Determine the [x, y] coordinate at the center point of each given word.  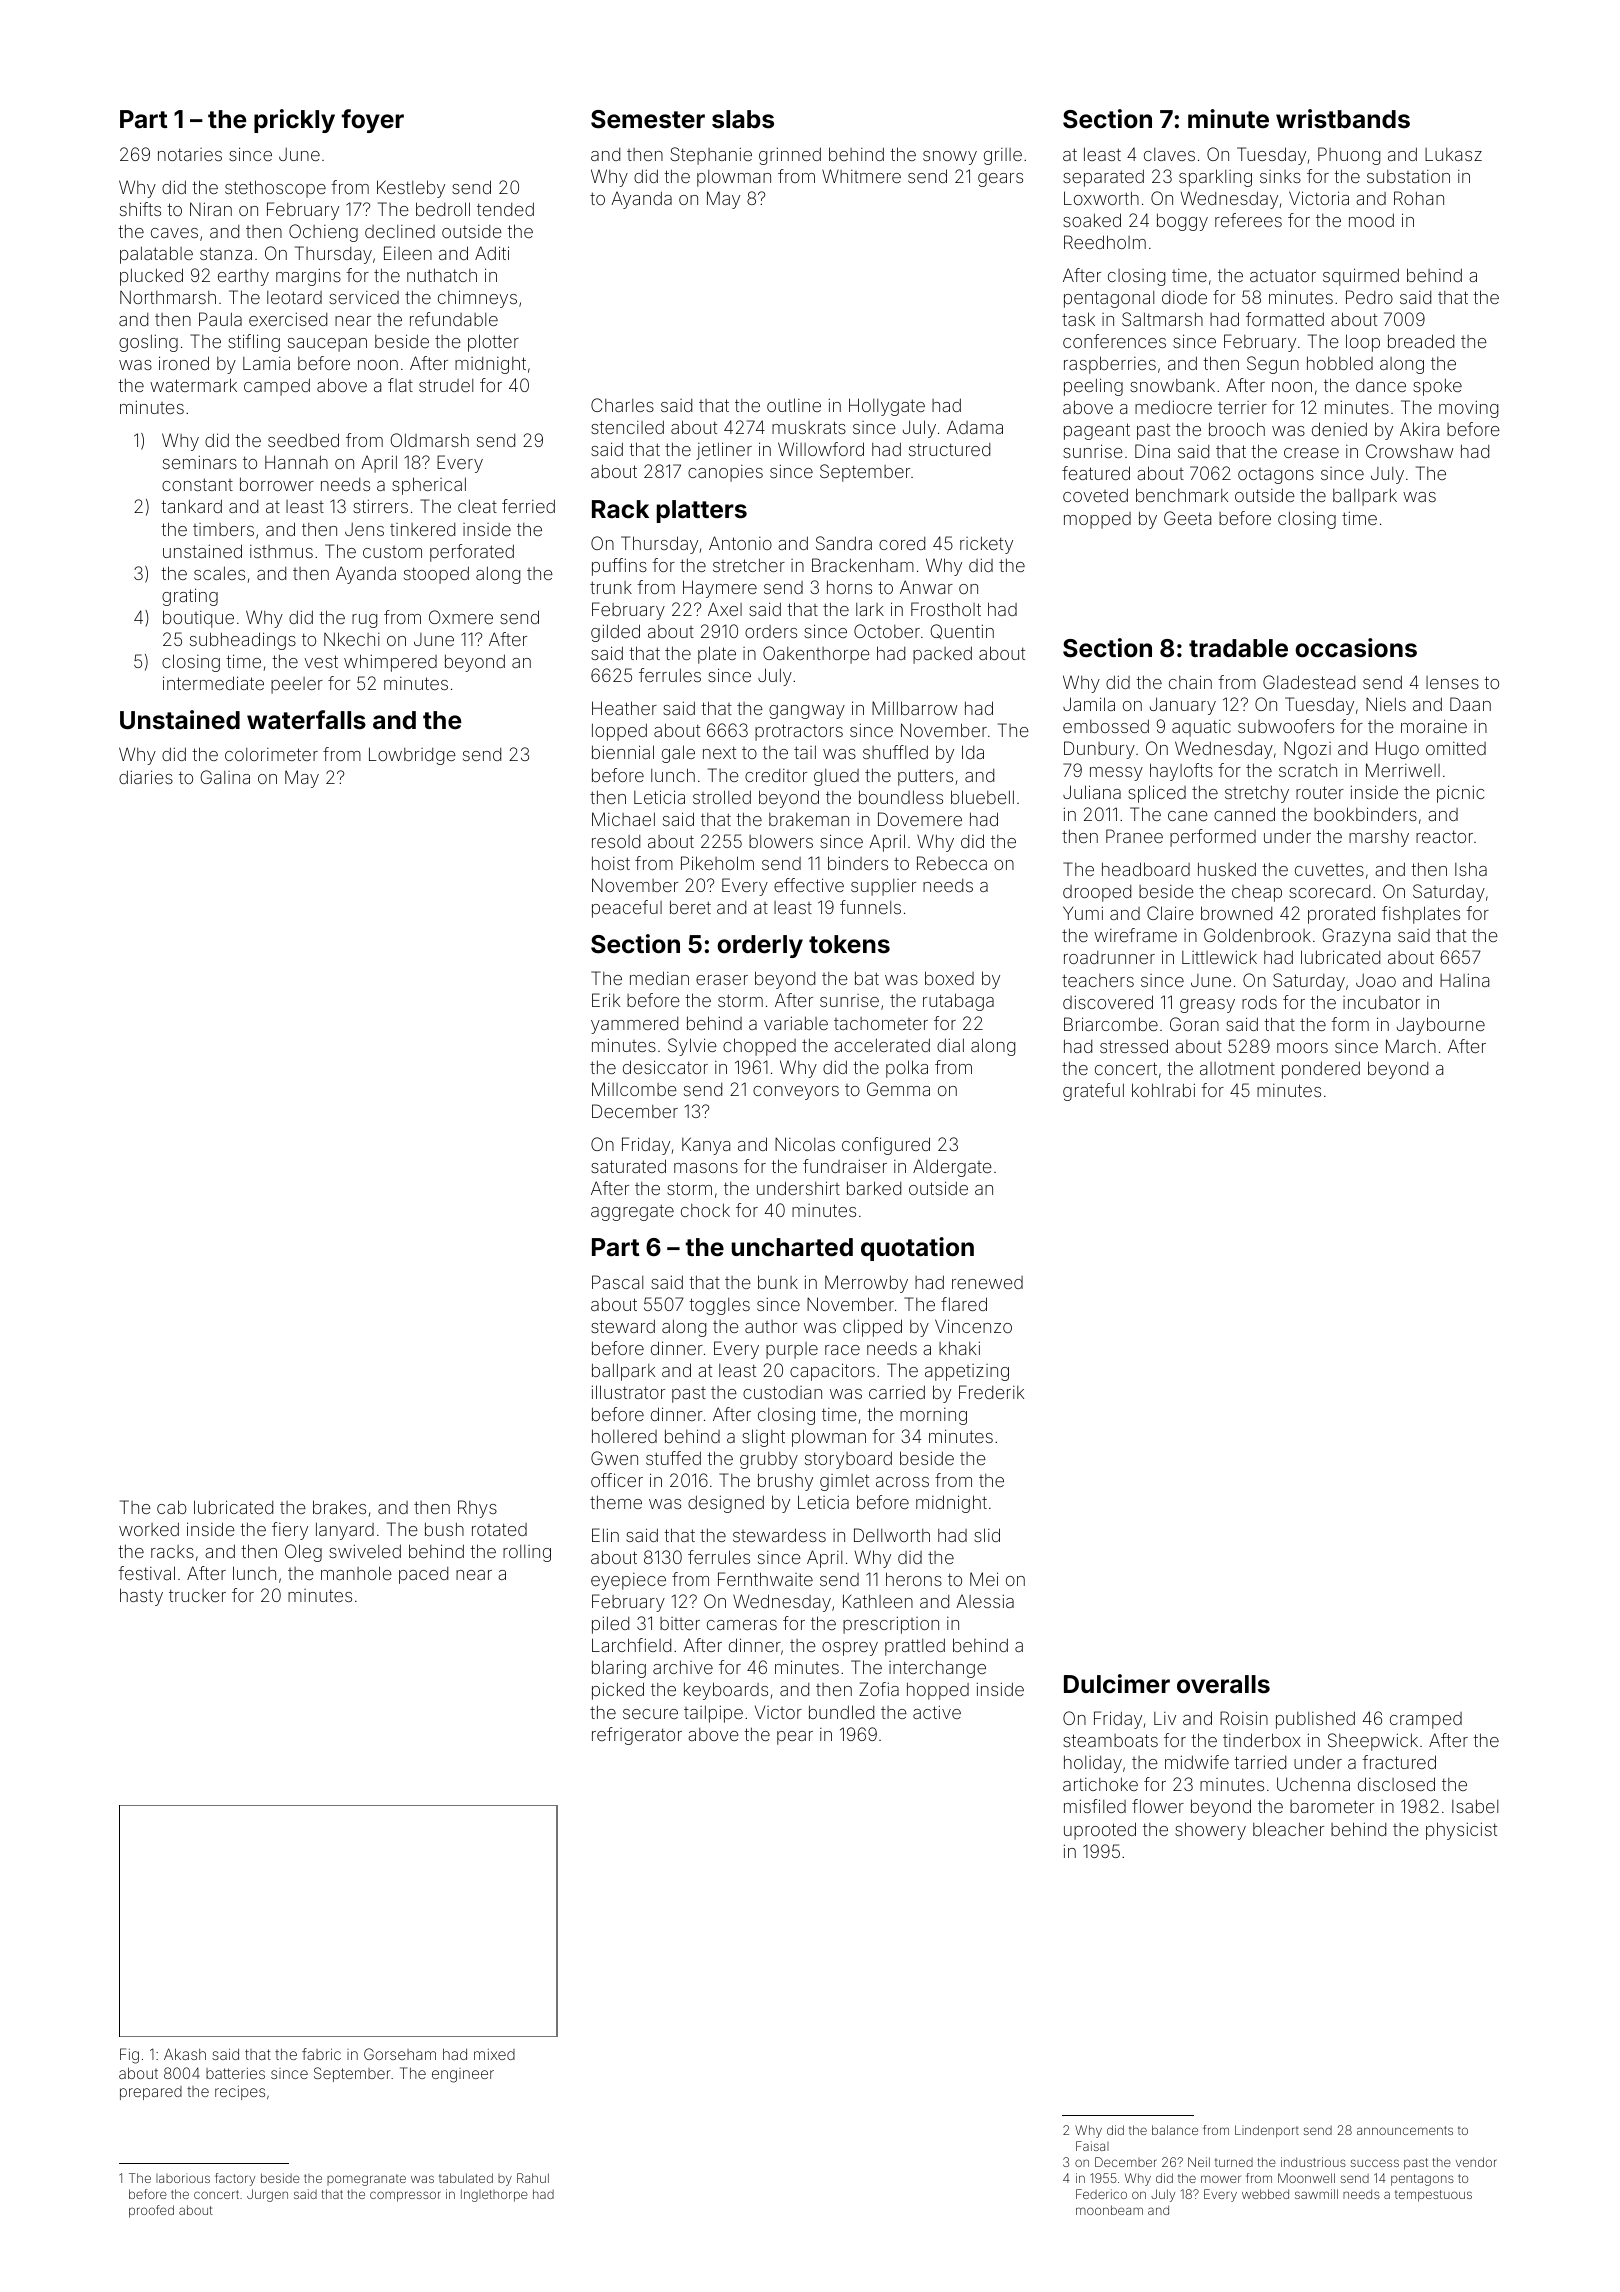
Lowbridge [412, 756]
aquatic [1201, 728]
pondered [1321, 1070]
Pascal [617, 1282]
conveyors [796, 1093]
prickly [294, 121]
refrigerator [637, 1736]
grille [1003, 156]
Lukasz [1453, 154]
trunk [611, 587]
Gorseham [400, 2054]
